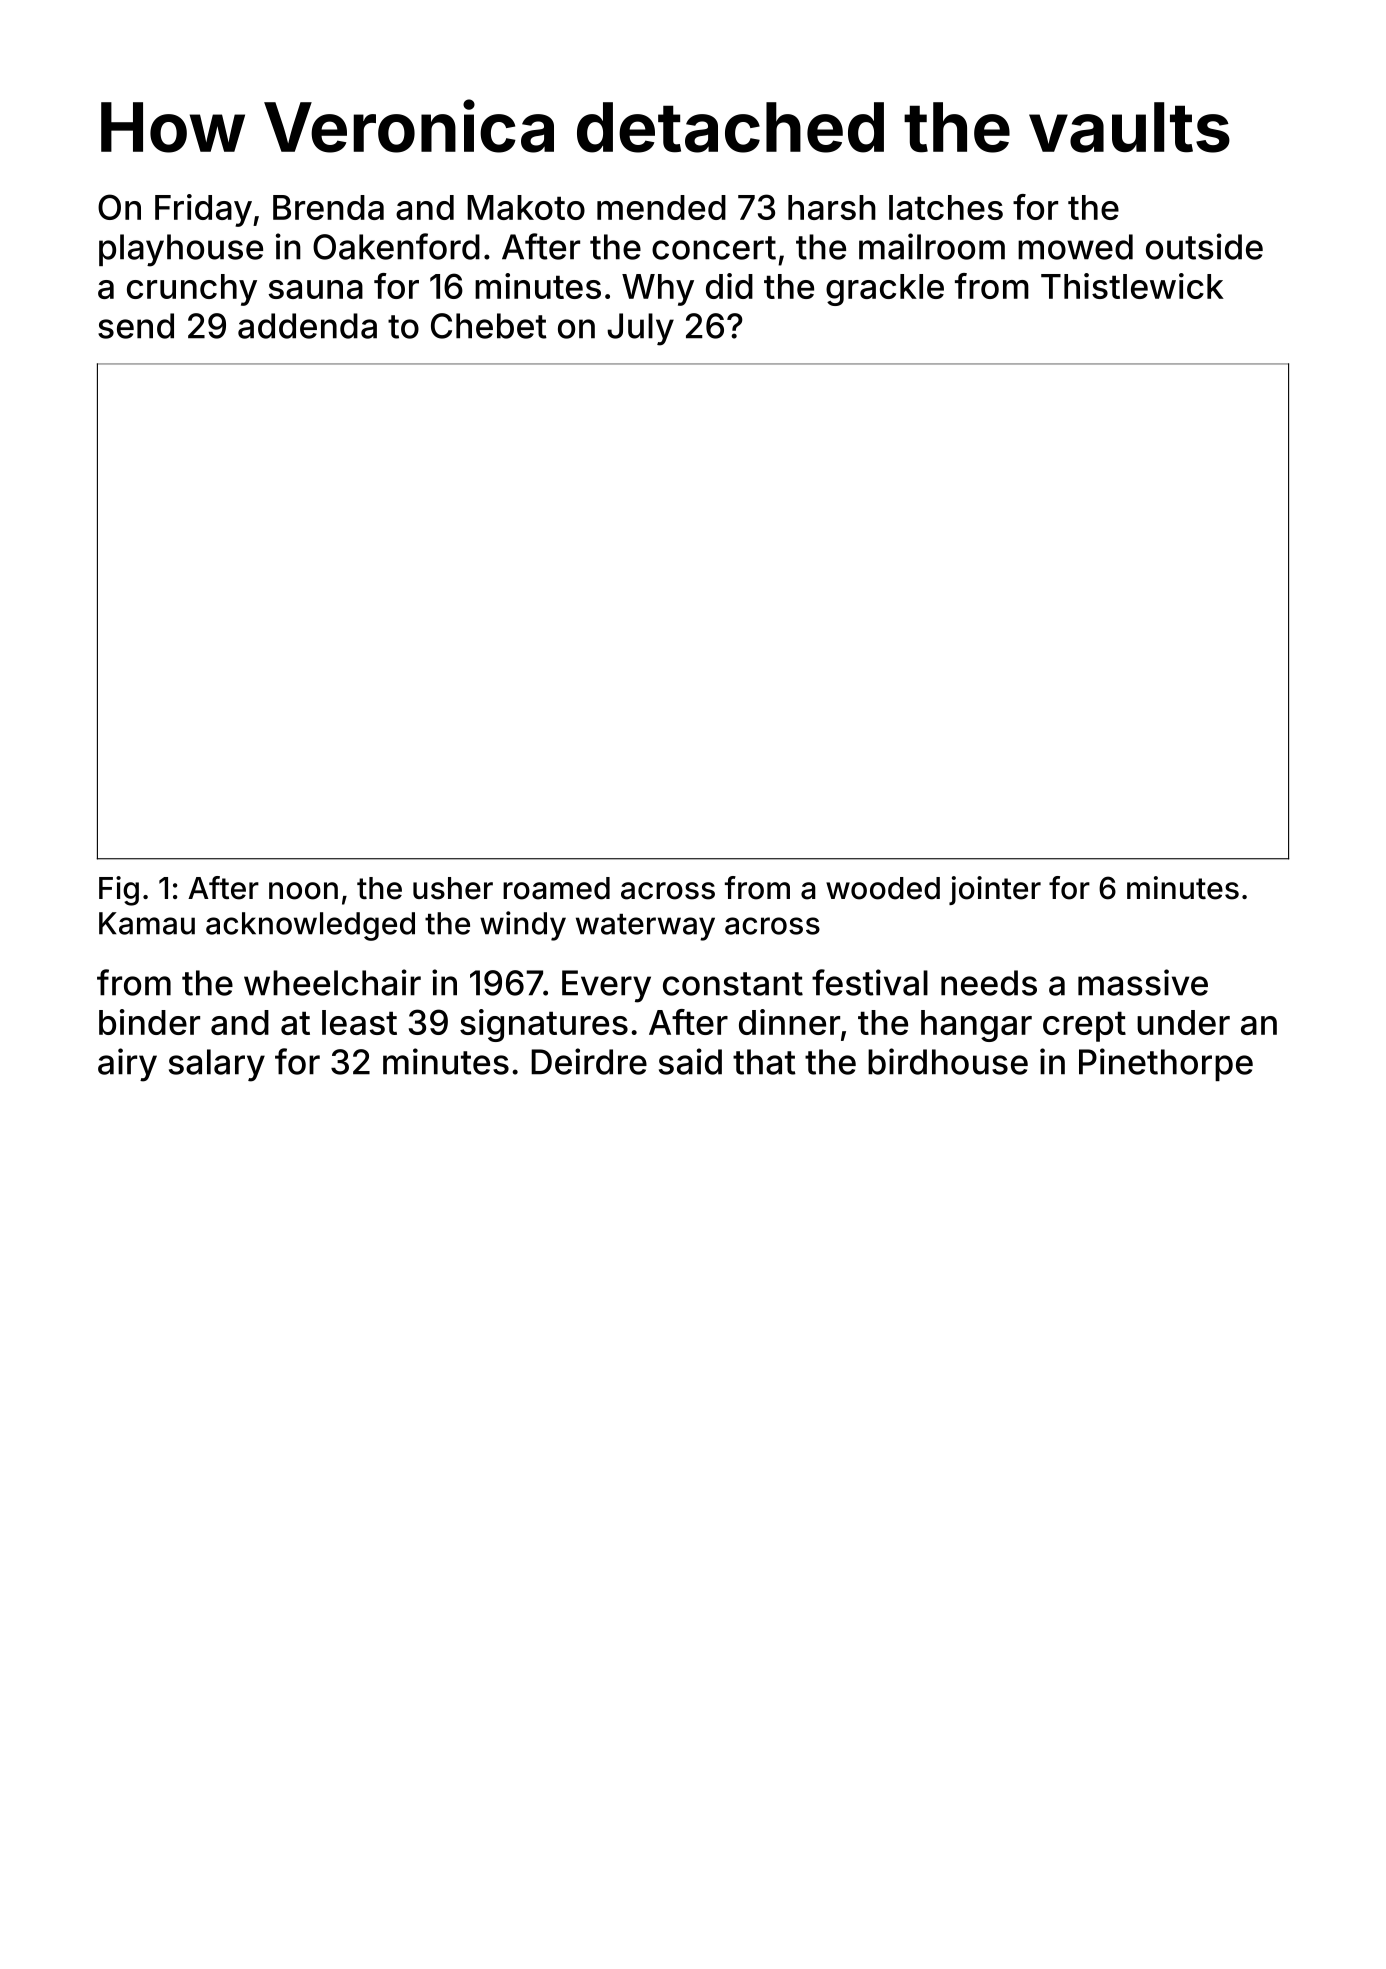 The image size is (1386, 1969). I want to click on mended, so click(661, 207).
